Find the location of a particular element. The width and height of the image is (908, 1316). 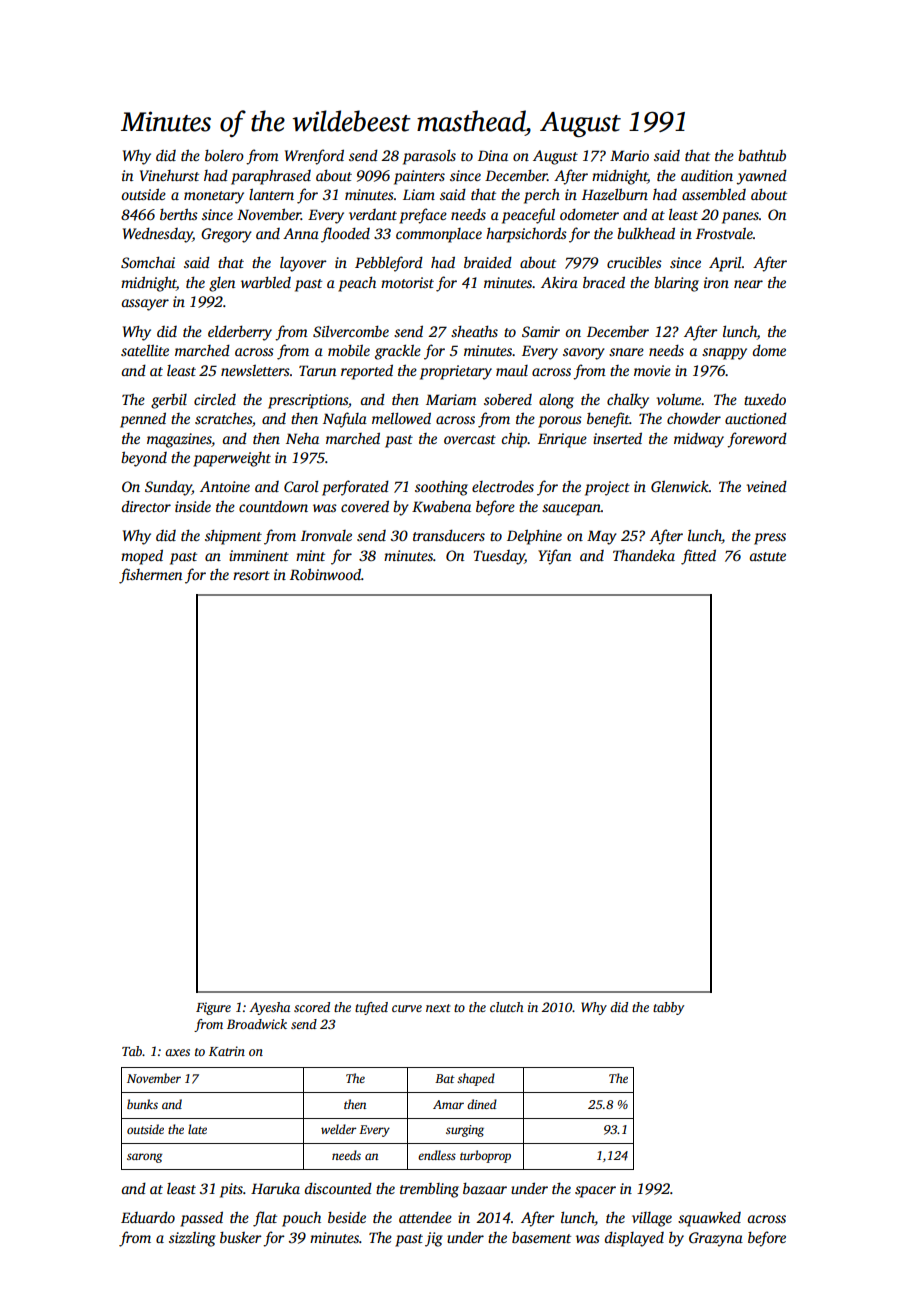

Figure is located at coordinates (213, 1008).
